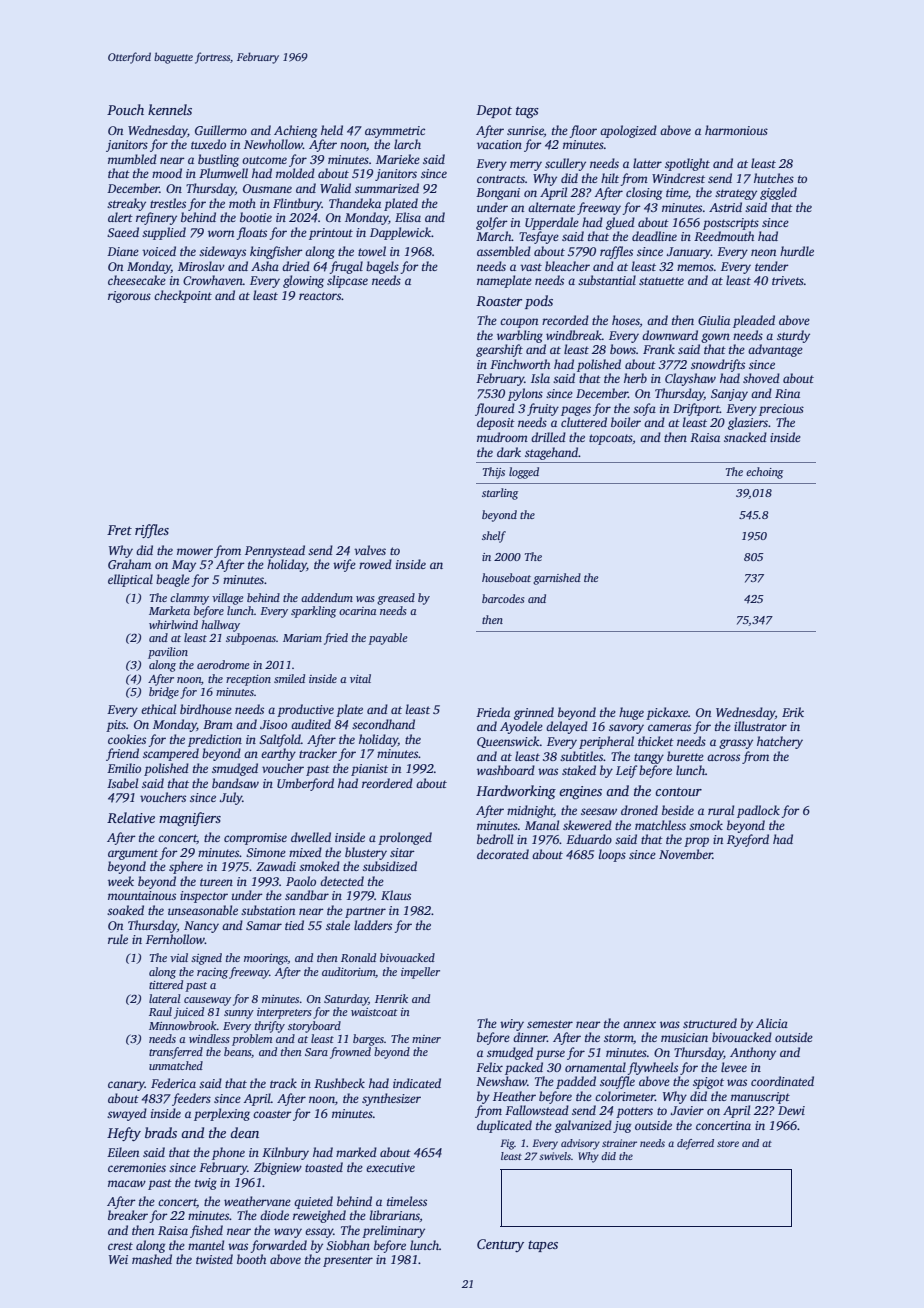 This page has width=924, height=1308. Describe the element at coordinates (500, 1245) in the page. I see `Century` at that location.
